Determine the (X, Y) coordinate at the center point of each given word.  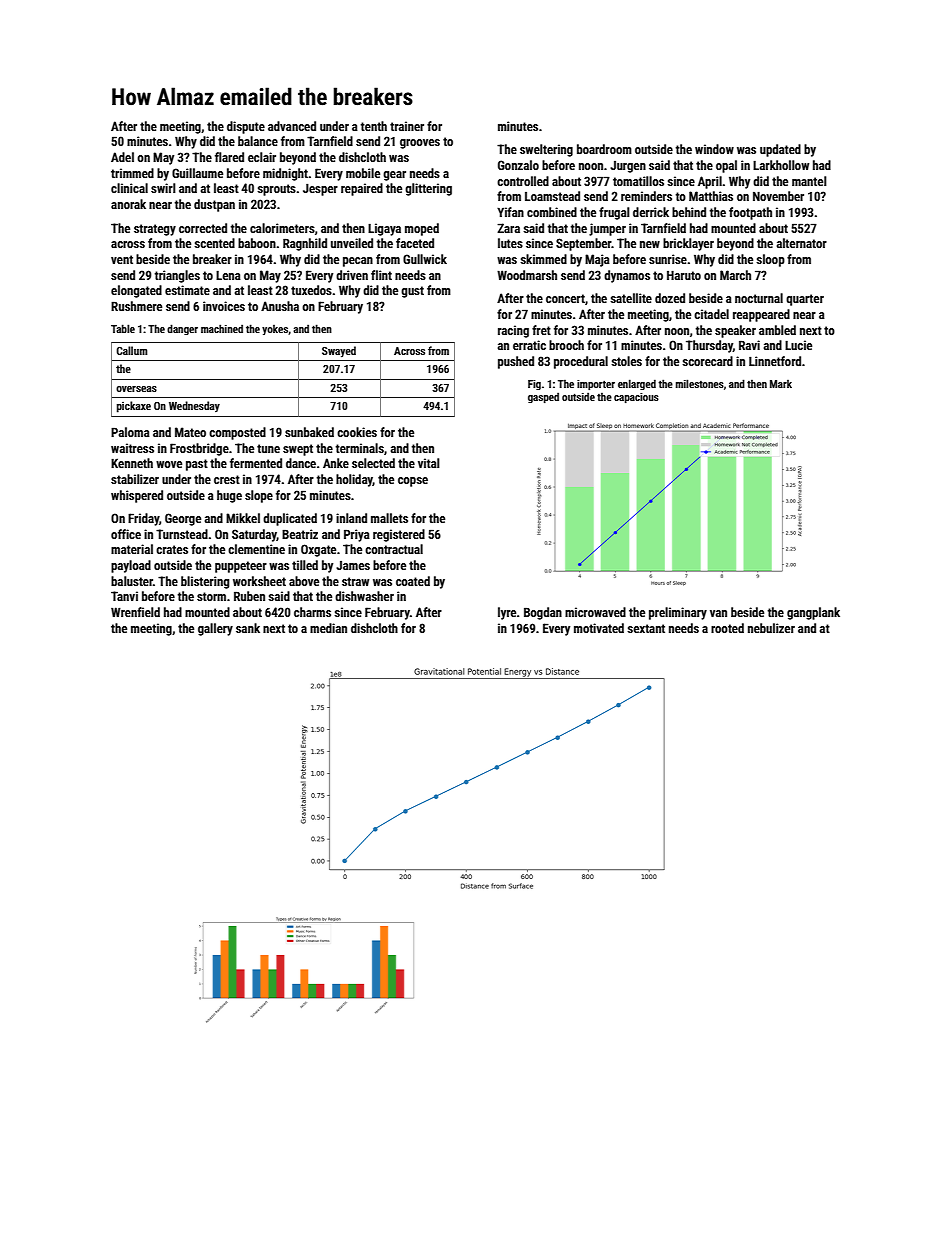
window (714, 149)
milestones (700, 383)
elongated (136, 291)
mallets (389, 518)
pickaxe (134, 407)
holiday (354, 480)
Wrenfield (135, 612)
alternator (802, 243)
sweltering (546, 150)
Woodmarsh (527, 275)
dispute (246, 127)
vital (429, 463)
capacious (636, 398)
